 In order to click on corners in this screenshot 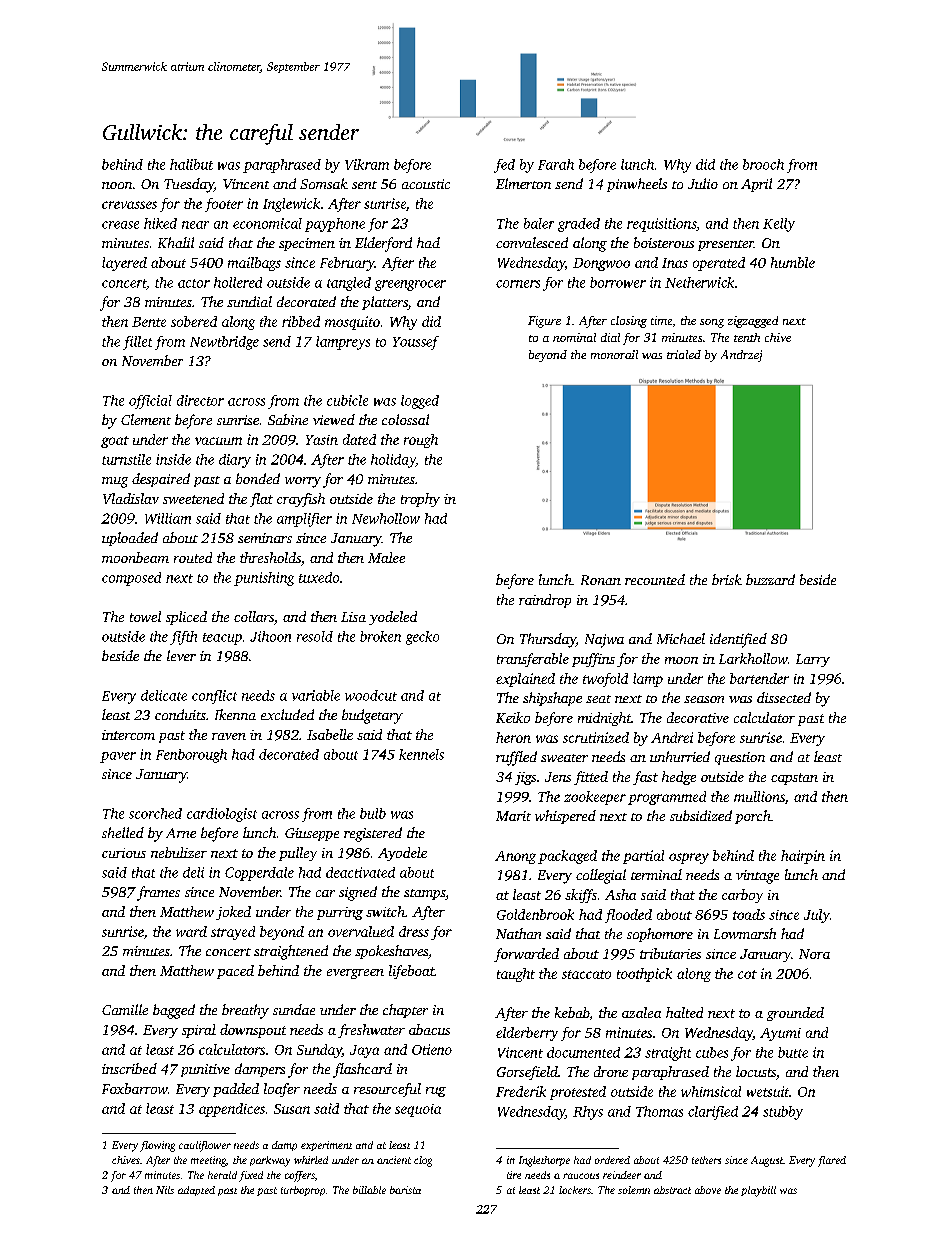, I will do `click(518, 284)`.
